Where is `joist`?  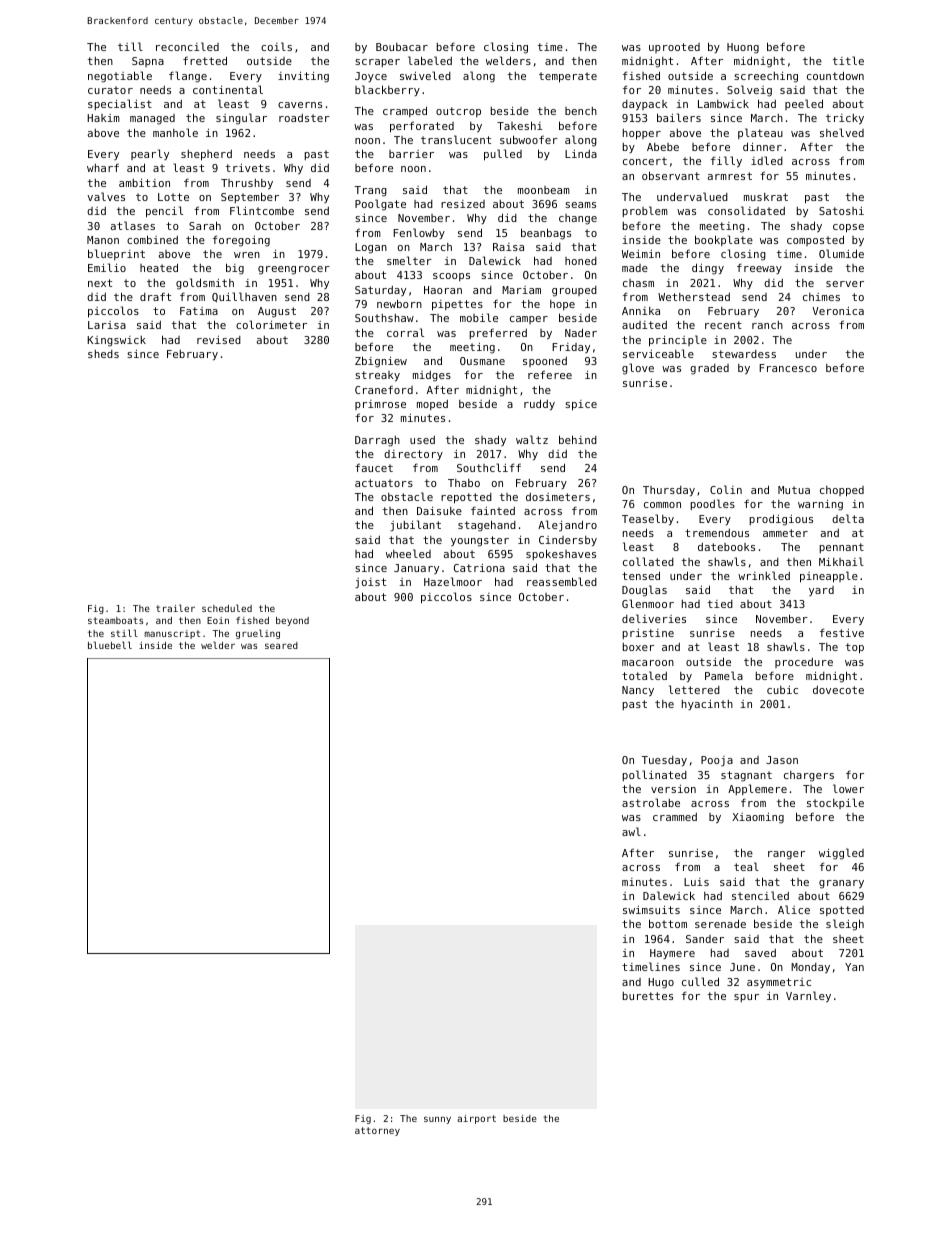 joist is located at coordinates (370, 583).
